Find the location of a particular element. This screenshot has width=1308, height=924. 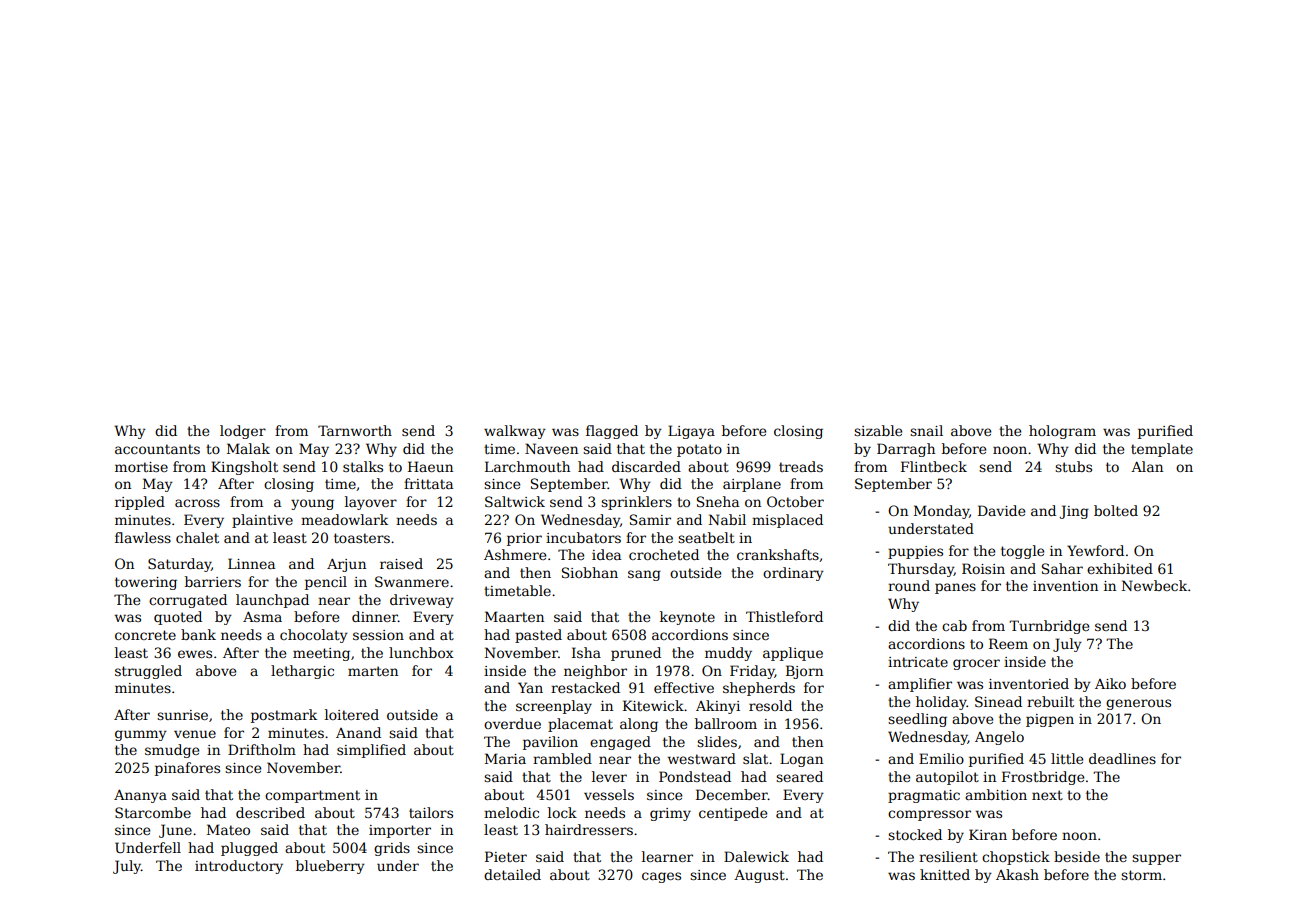

described is located at coordinates (270, 812).
